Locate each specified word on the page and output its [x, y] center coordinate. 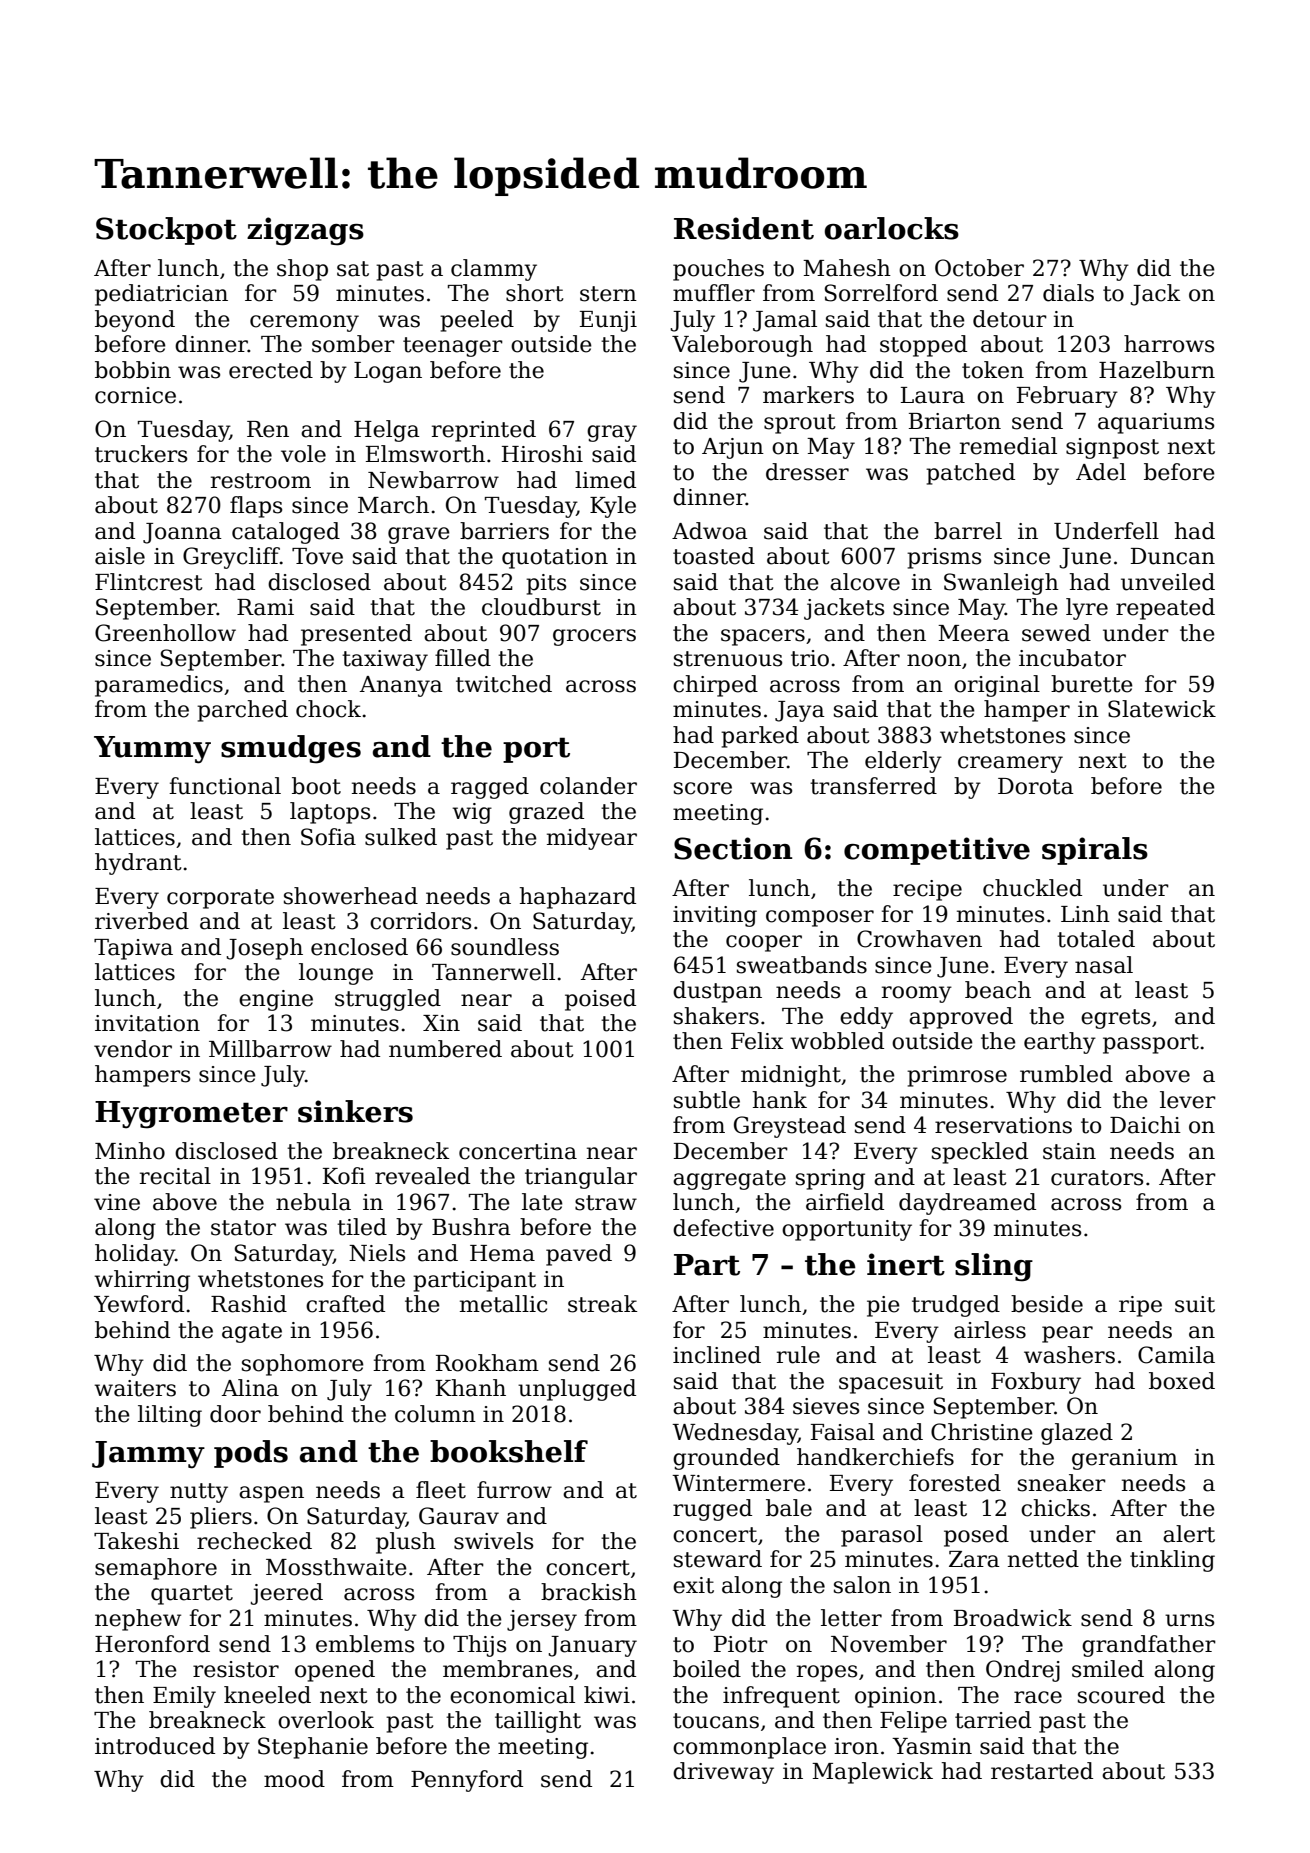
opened [335, 1671]
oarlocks [891, 228]
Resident [744, 228]
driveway [723, 1773]
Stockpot [166, 231]
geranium [1125, 1459]
